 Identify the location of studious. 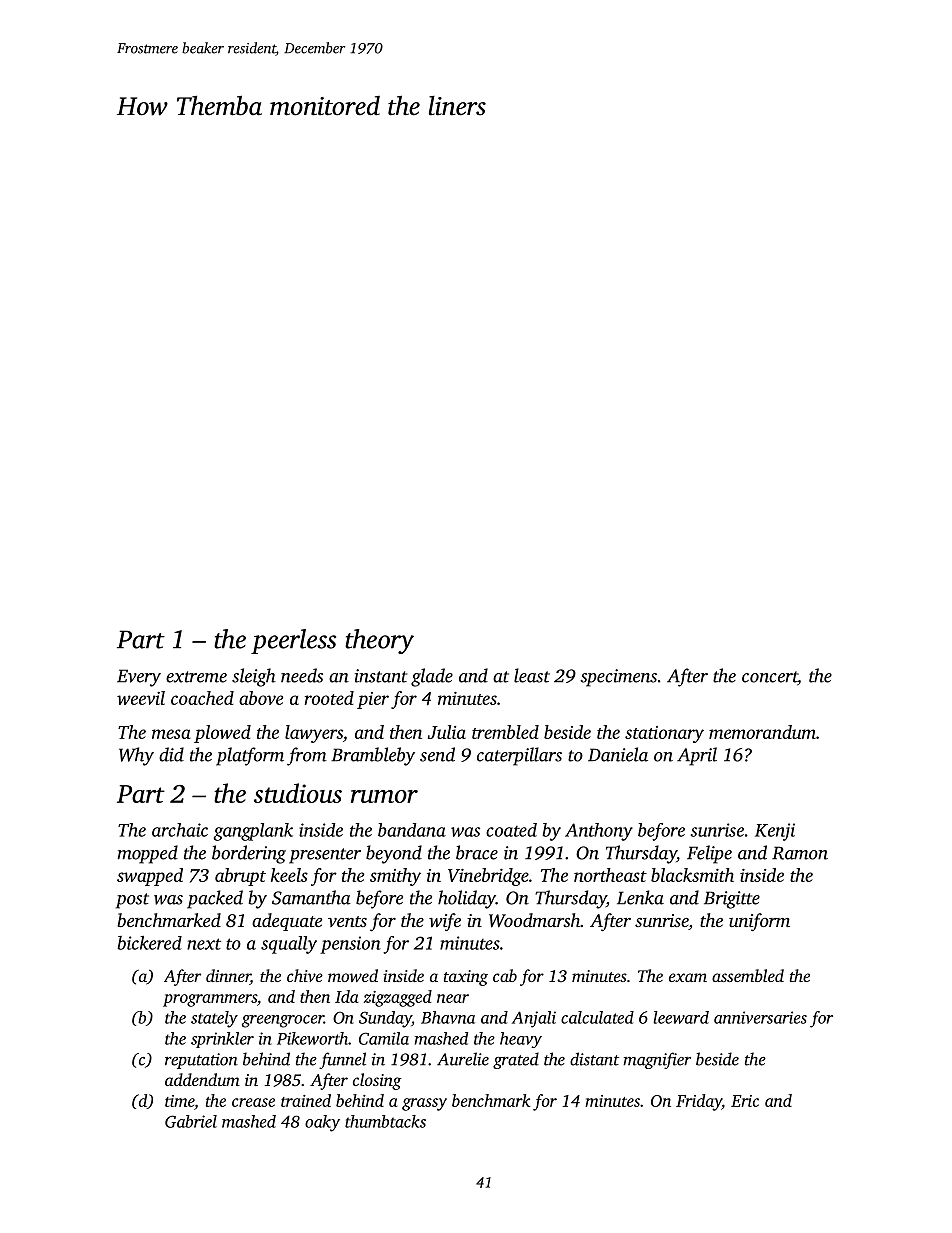
(298, 793).
